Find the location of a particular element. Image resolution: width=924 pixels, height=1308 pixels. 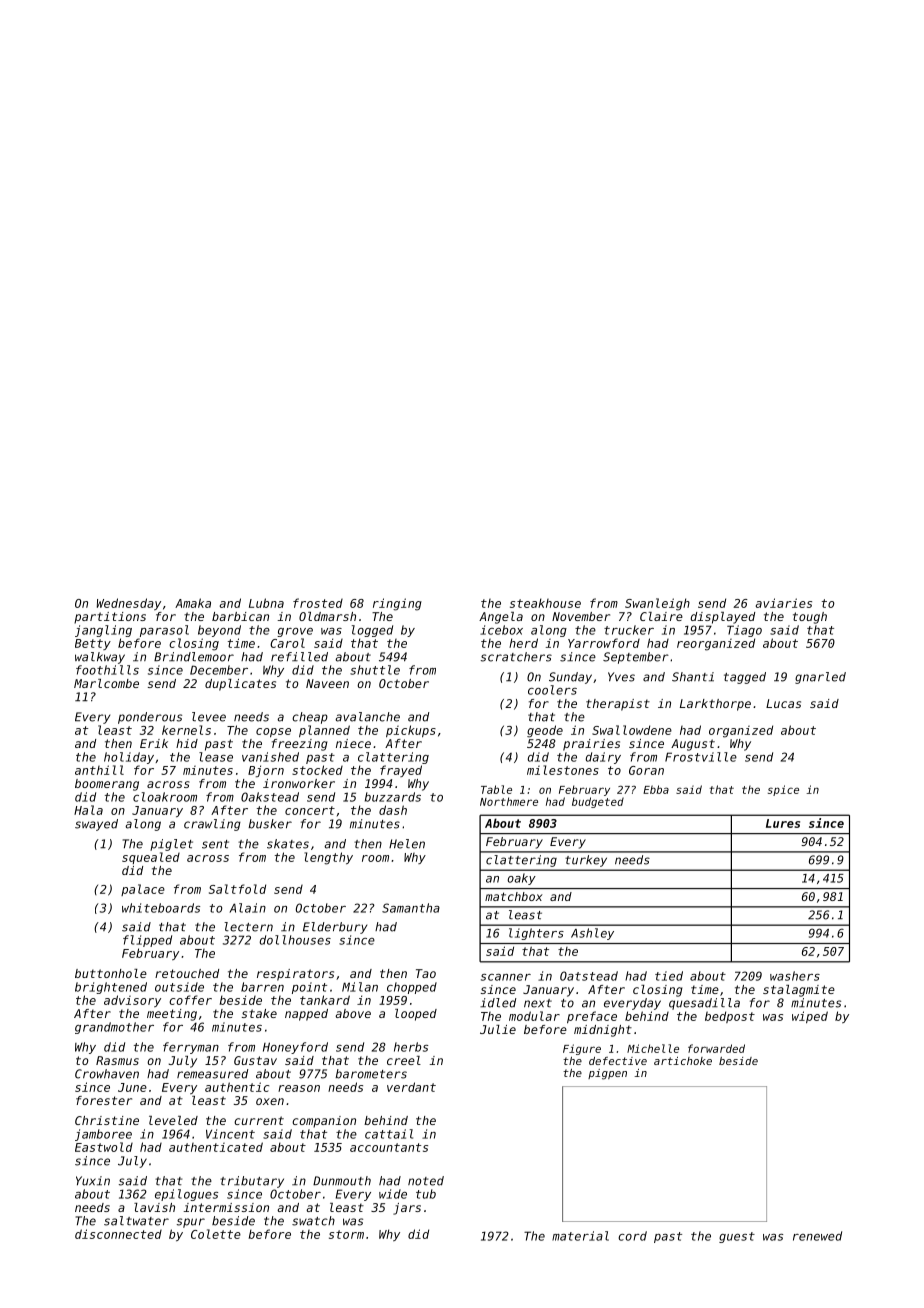

renewed is located at coordinates (817, 1236).
